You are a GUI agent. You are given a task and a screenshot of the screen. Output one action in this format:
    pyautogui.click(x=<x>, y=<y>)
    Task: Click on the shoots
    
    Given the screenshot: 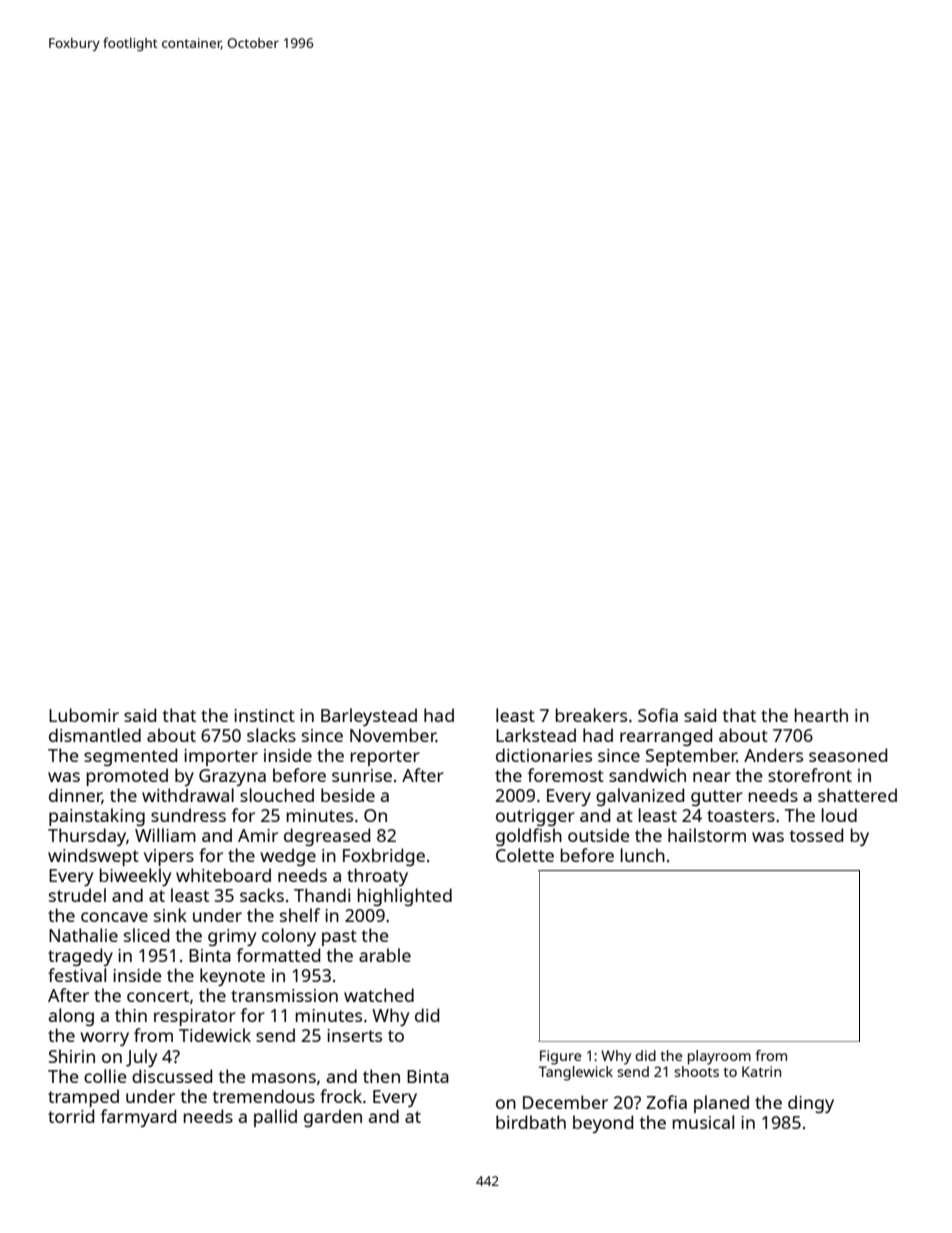 What is the action you would take?
    pyautogui.click(x=696, y=1071)
